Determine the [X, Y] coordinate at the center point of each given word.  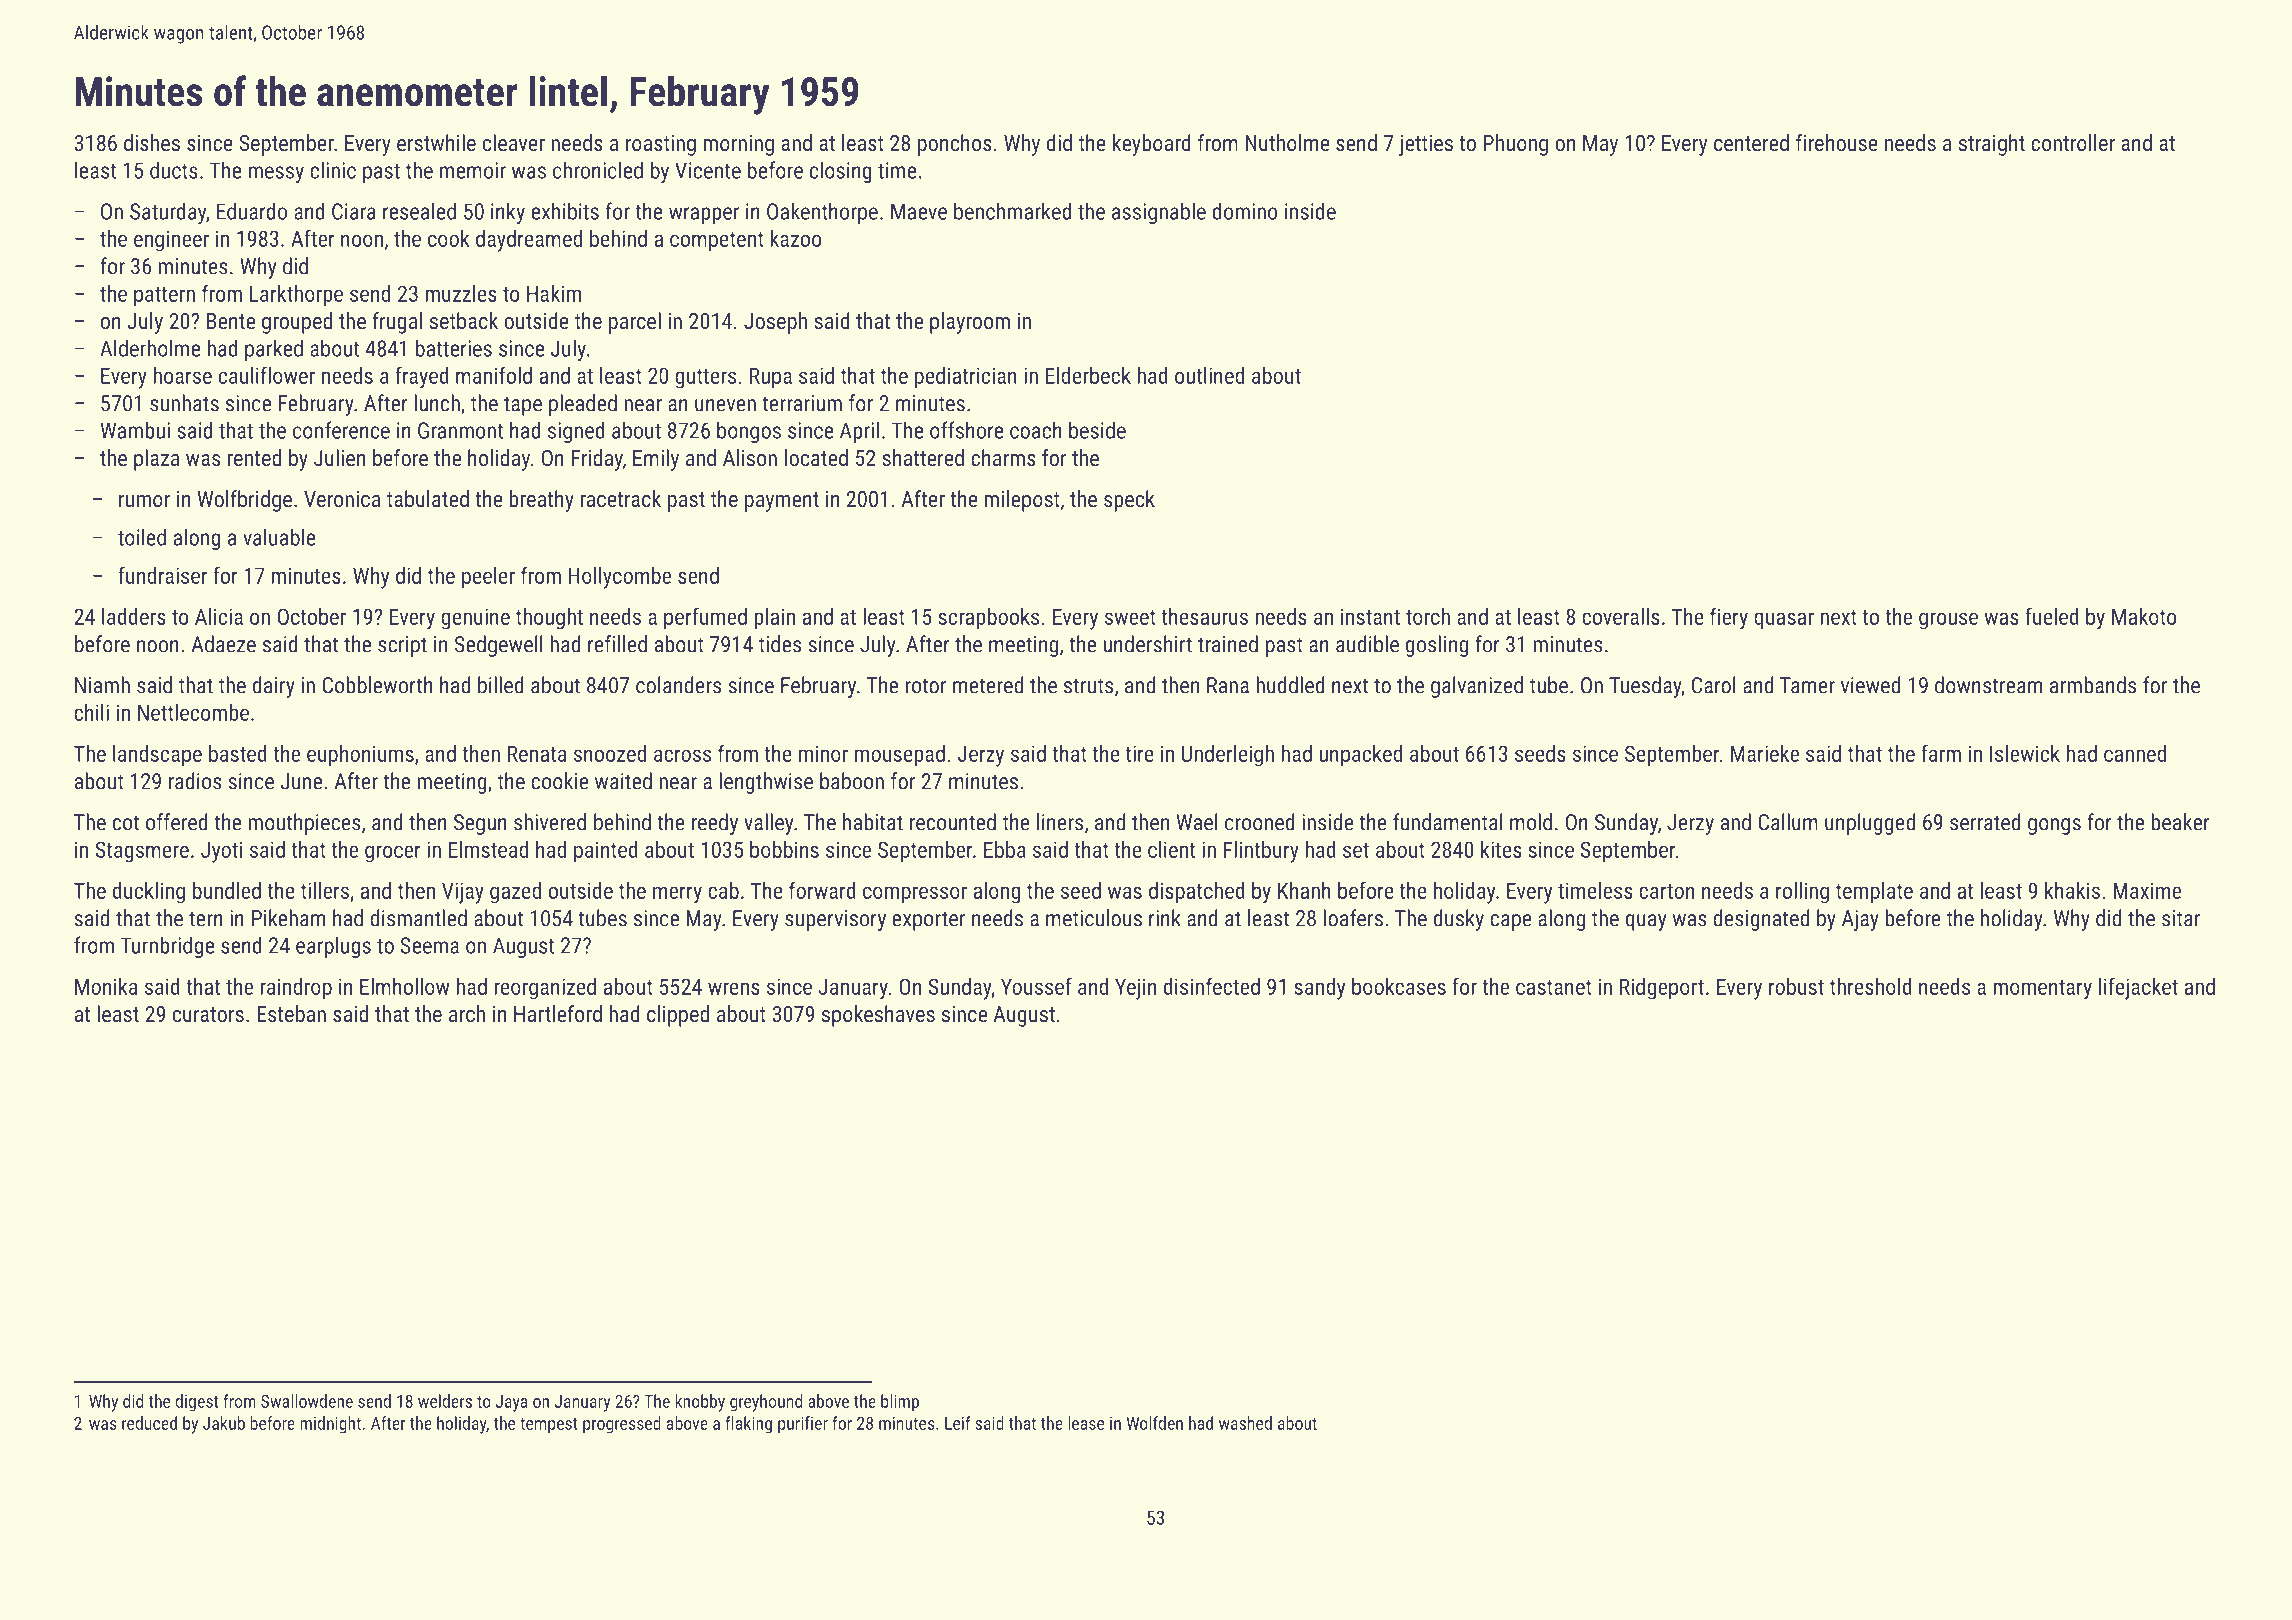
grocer [393, 854]
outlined [1209, 375]
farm [1941, 753]
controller [2073, 142]
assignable [1159, 213]
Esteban [291, 1013]
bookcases [1399, 986]
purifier [803, 1425]
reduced [149, 1423]
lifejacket [2138, 988]
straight [1992, 145]
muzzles [461, 293]
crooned [1260, 822]
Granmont [460, 430]
